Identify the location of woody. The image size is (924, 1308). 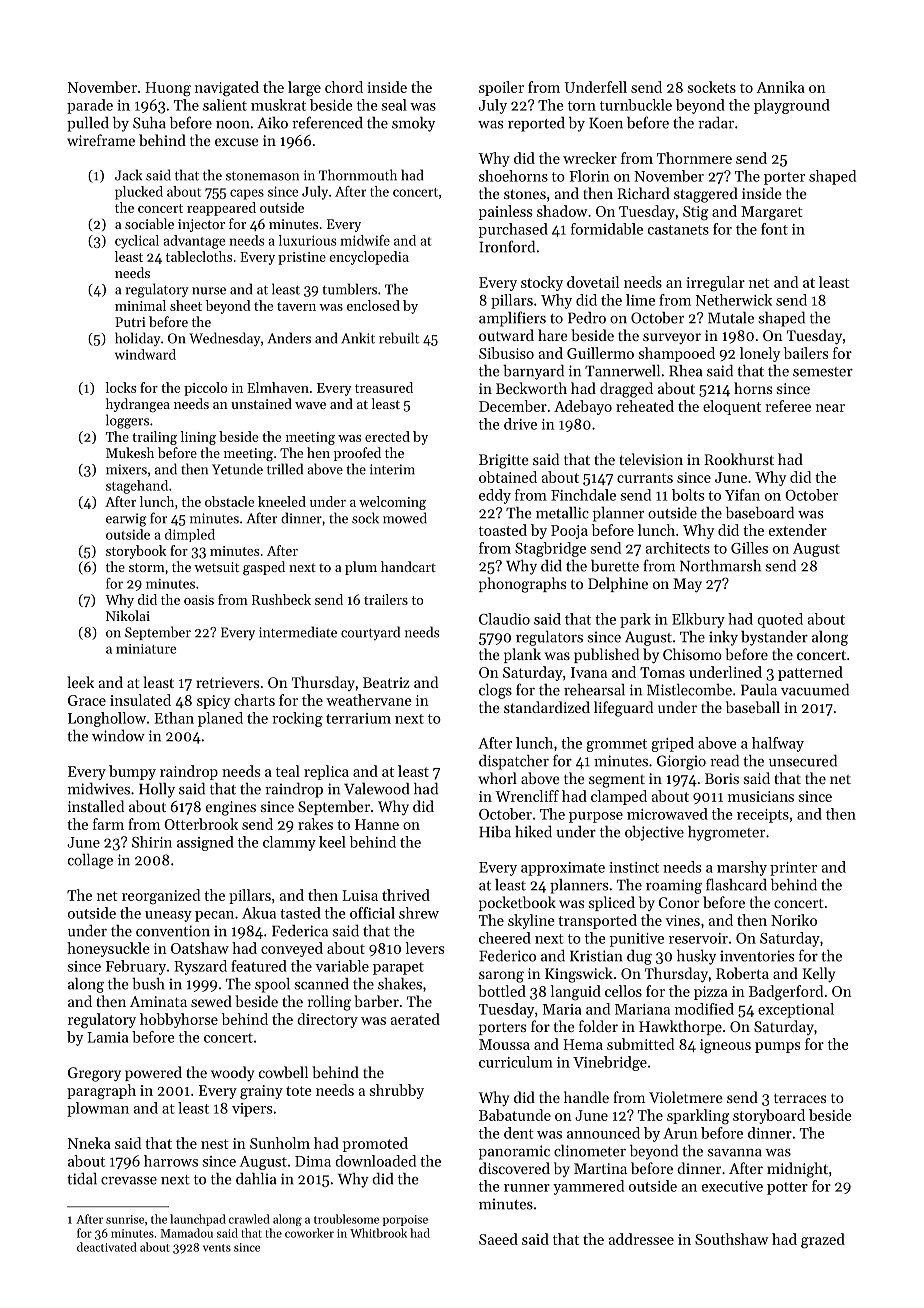
(232, 1073).
